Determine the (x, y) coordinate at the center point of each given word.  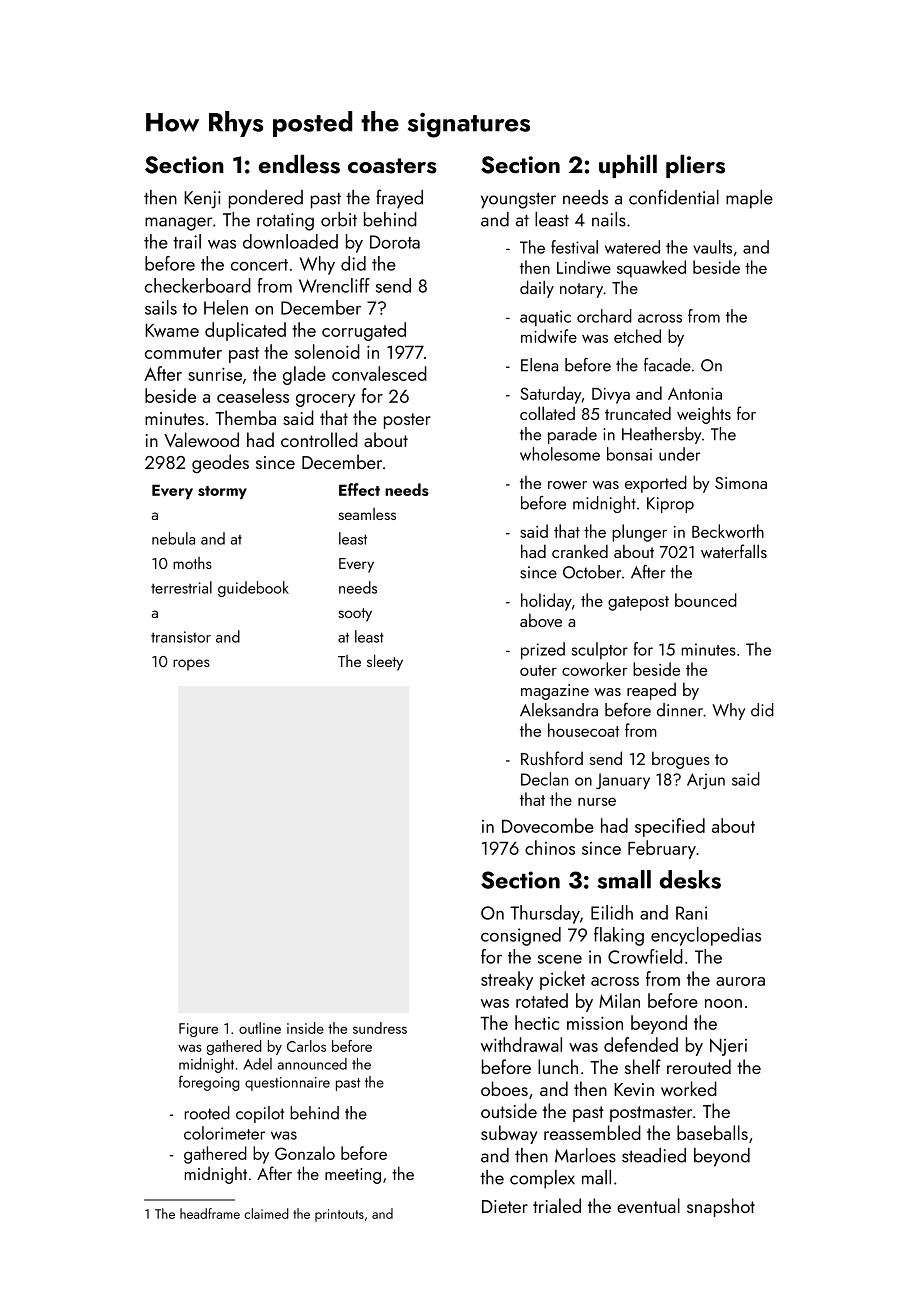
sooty (355, 615)
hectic (537, 1022)
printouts (339, 1215)
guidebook (253, 589)
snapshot (721, 1207)
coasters (392, 166)
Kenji (202, 200)
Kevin (634, 1089)
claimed (266, 1213)
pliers (695, 166)
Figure (198, 1030)
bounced (706, 600)
